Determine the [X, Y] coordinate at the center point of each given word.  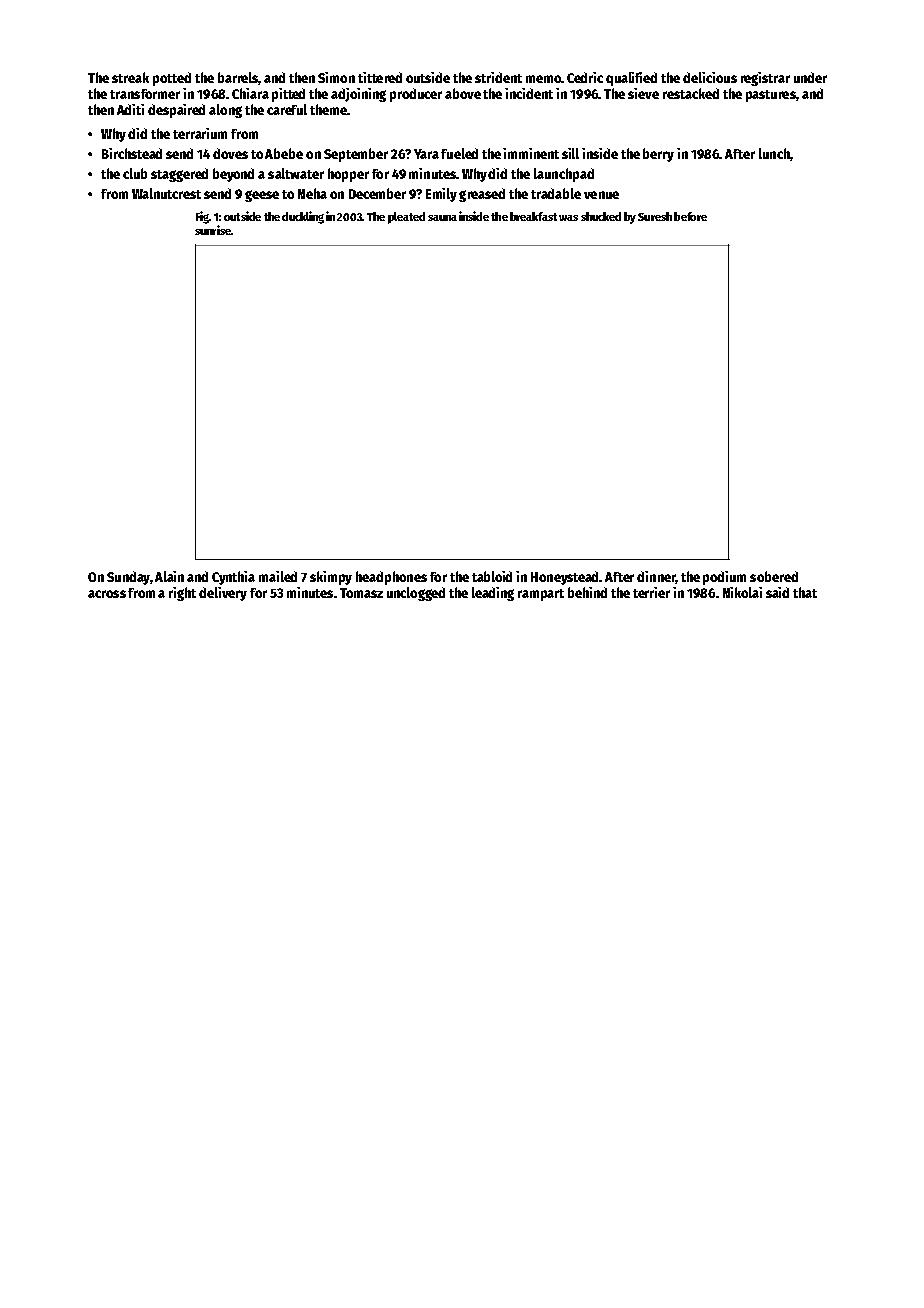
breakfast [533, 216]
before [690, 216]
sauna [442, 218]
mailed [278, 576]
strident [498, 77]
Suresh [655, 216]
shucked [601, 216]
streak [130, 77]
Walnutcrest [166, 193]
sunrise [213, 230]
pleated [406, 218]
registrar [765, 79]
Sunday [128, 578]
